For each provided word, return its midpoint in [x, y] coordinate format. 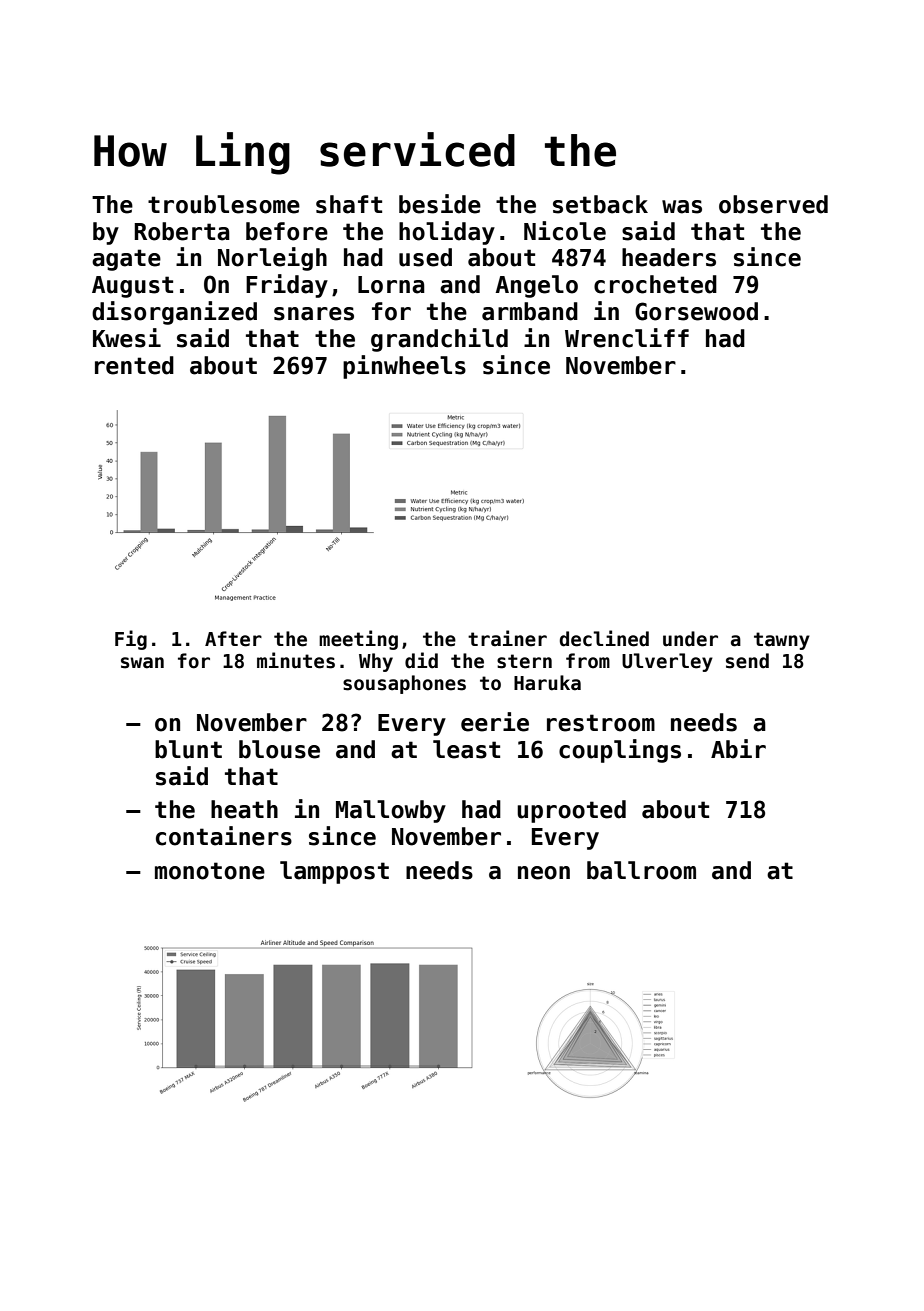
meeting [358, 640]
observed [773, 204]
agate [126, 260]
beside [440, 204]
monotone [210, 871]
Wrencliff [627, 338]
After [233, 639]
